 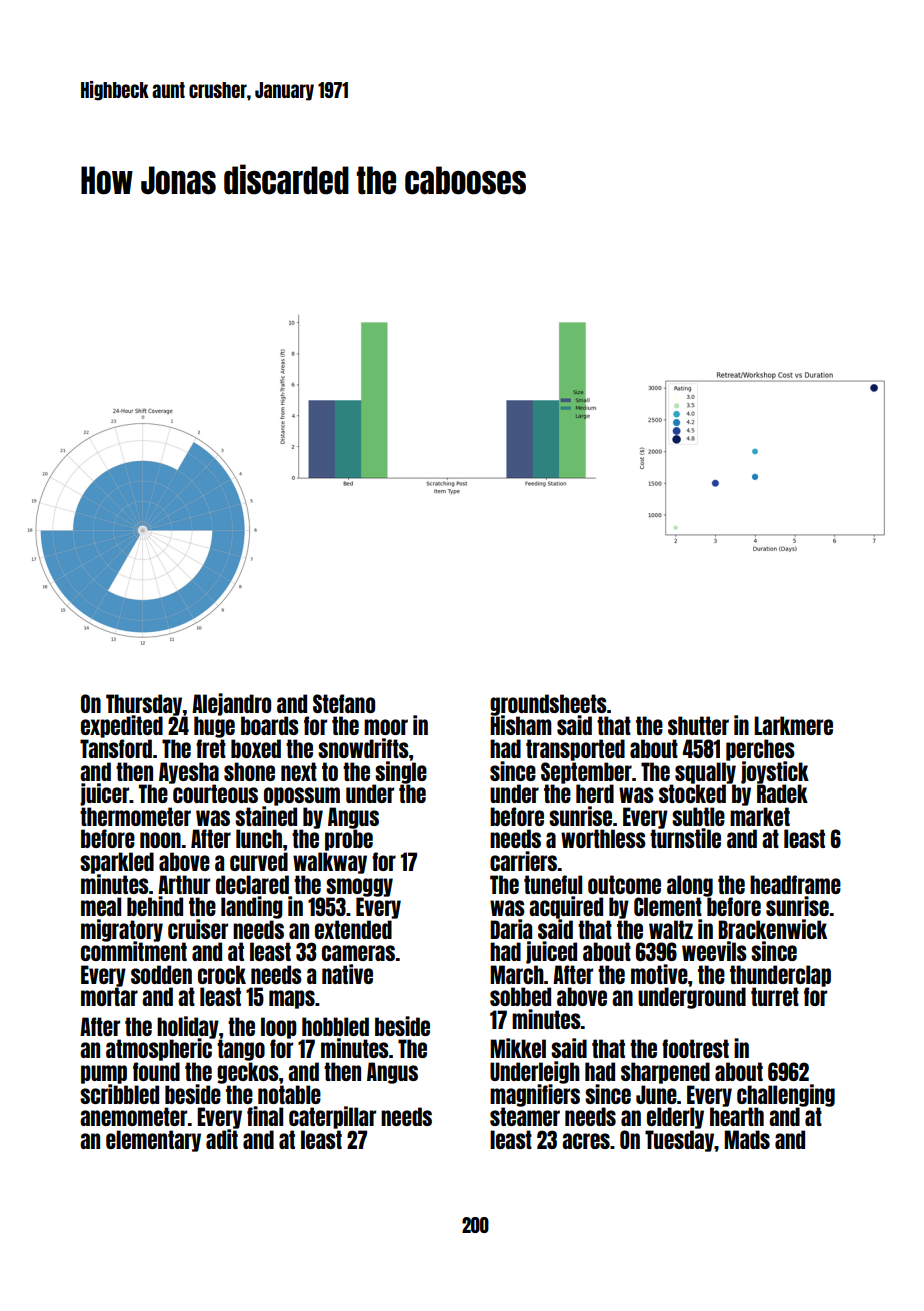 What do you see at coordinates (695, 1048) in the page?
I see `footrest` at bounding box center [695, 1048].
